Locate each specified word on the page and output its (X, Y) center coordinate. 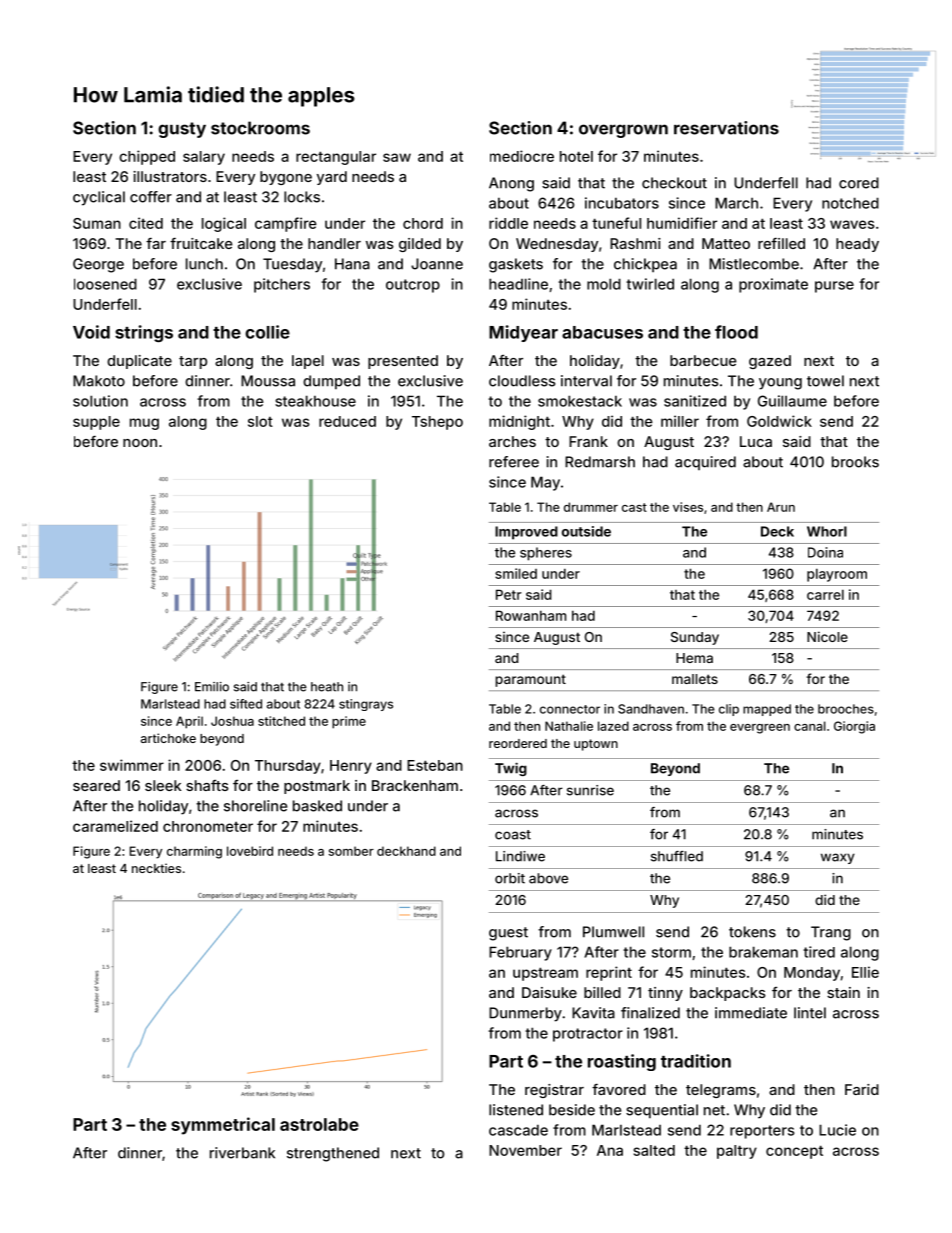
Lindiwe (520, 856)
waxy (838, 858)
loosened (105, 284)
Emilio (212, 687)
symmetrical (223, 1126)
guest (508, 934)
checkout (674, 183)
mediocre (522, 156)
